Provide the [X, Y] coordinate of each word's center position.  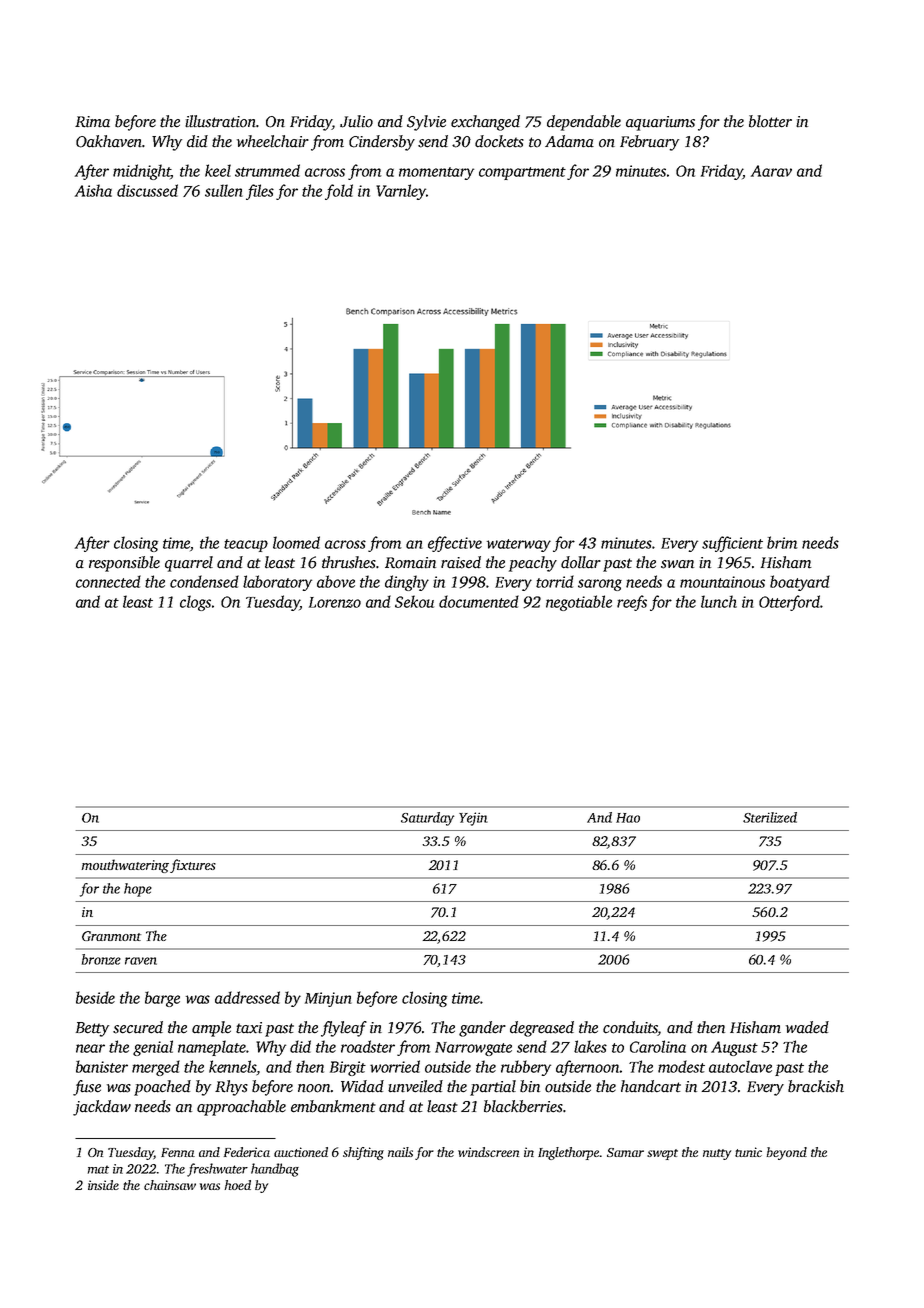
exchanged [485, 123]
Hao [628, 818]
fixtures [193, 866]
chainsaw [170, 1185]
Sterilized [770, 817]
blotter [770, 121]
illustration [220, 121]
